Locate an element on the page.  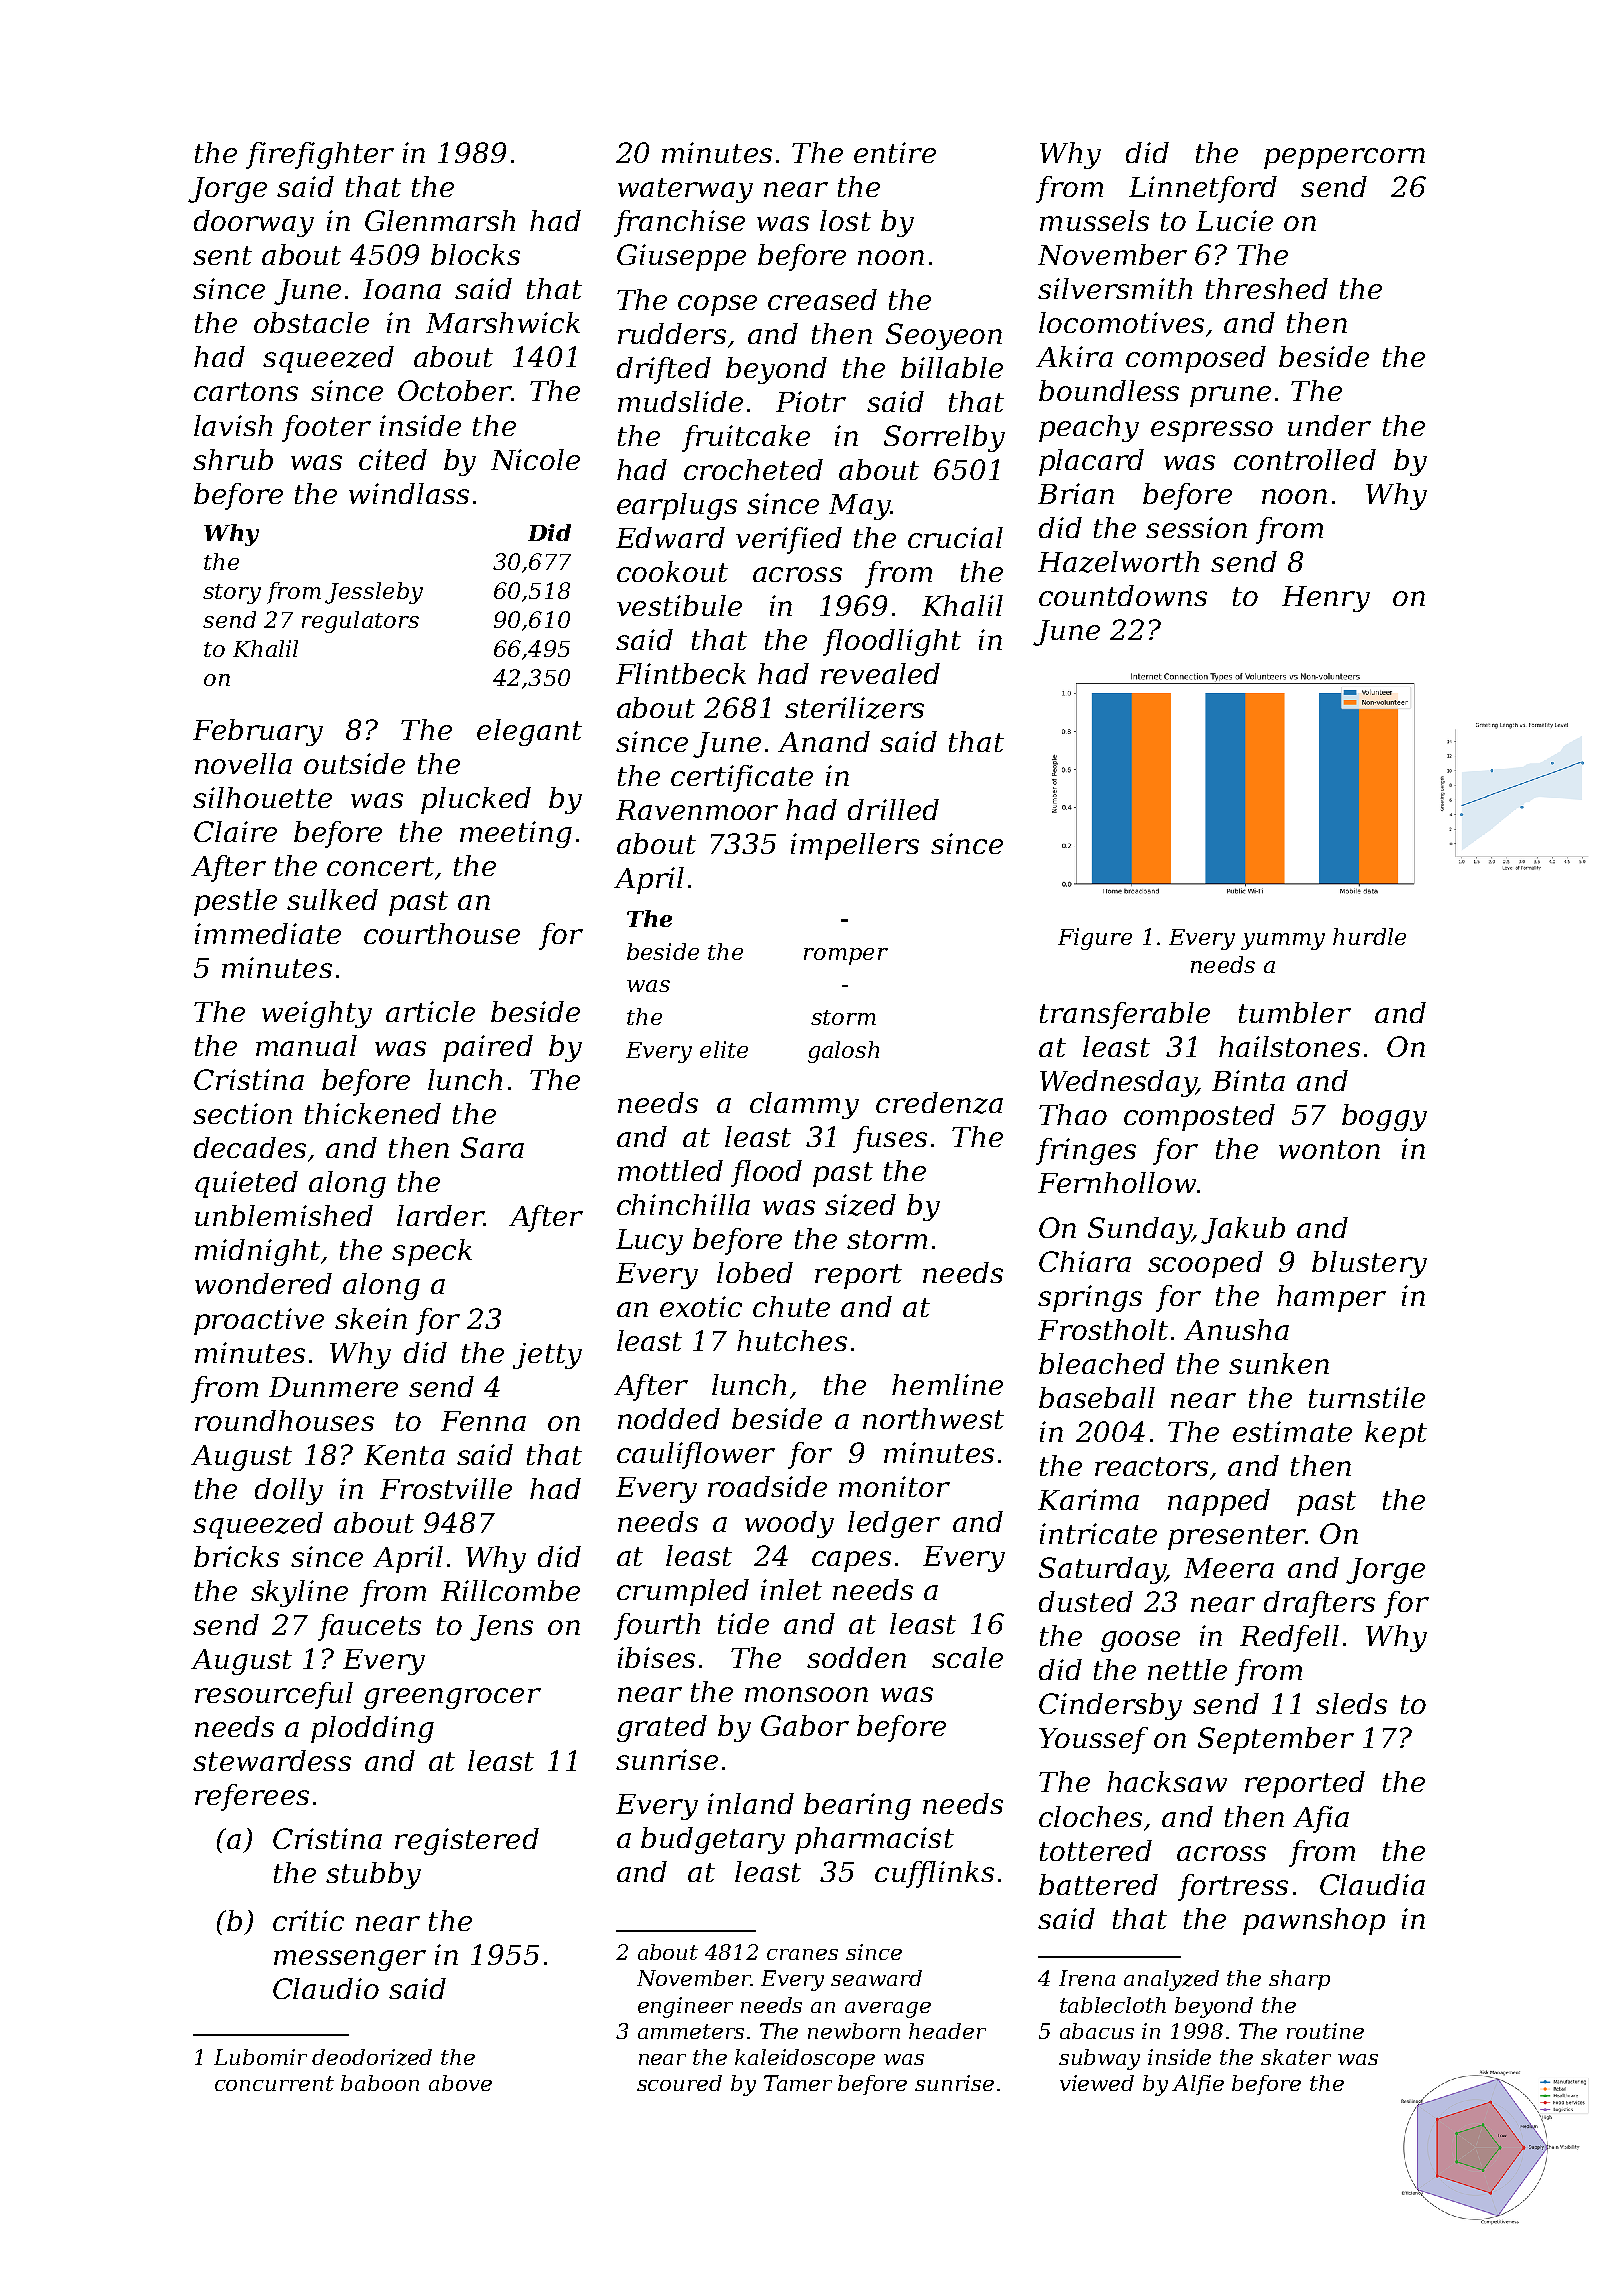
composed is located at coordinates (1196, 359).
